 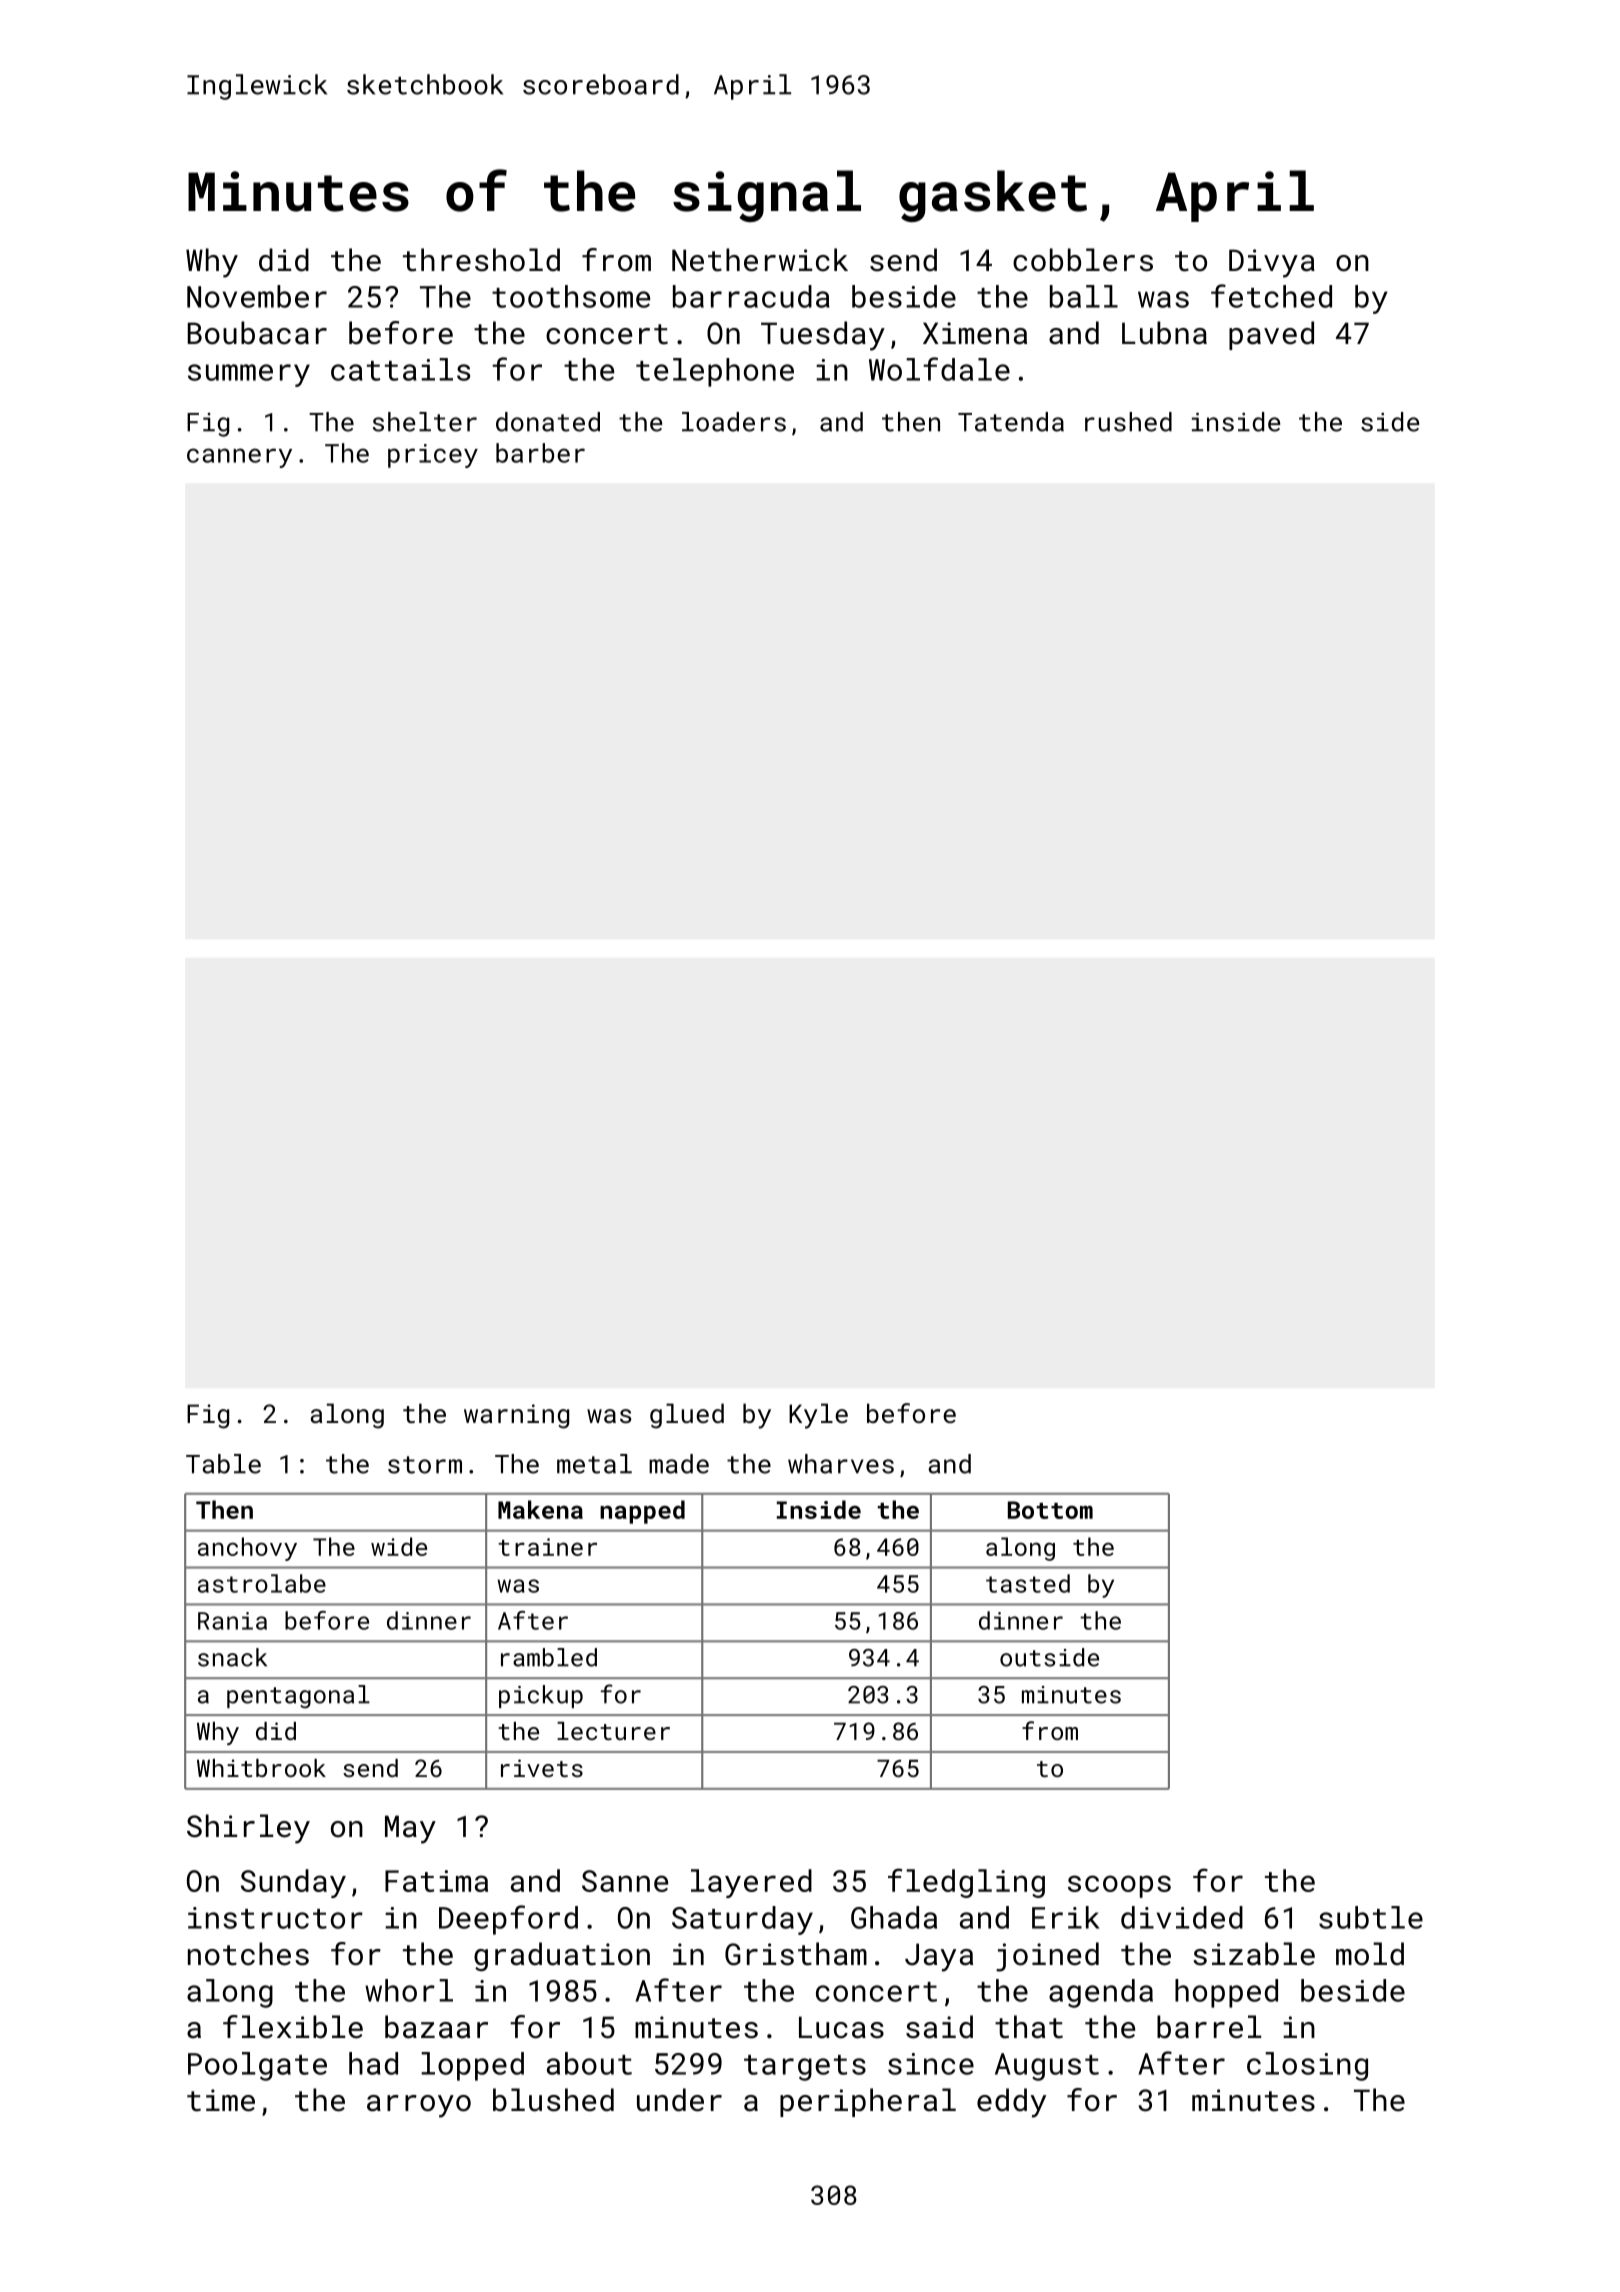 I want to click on November, so click(x=257, y=296).
